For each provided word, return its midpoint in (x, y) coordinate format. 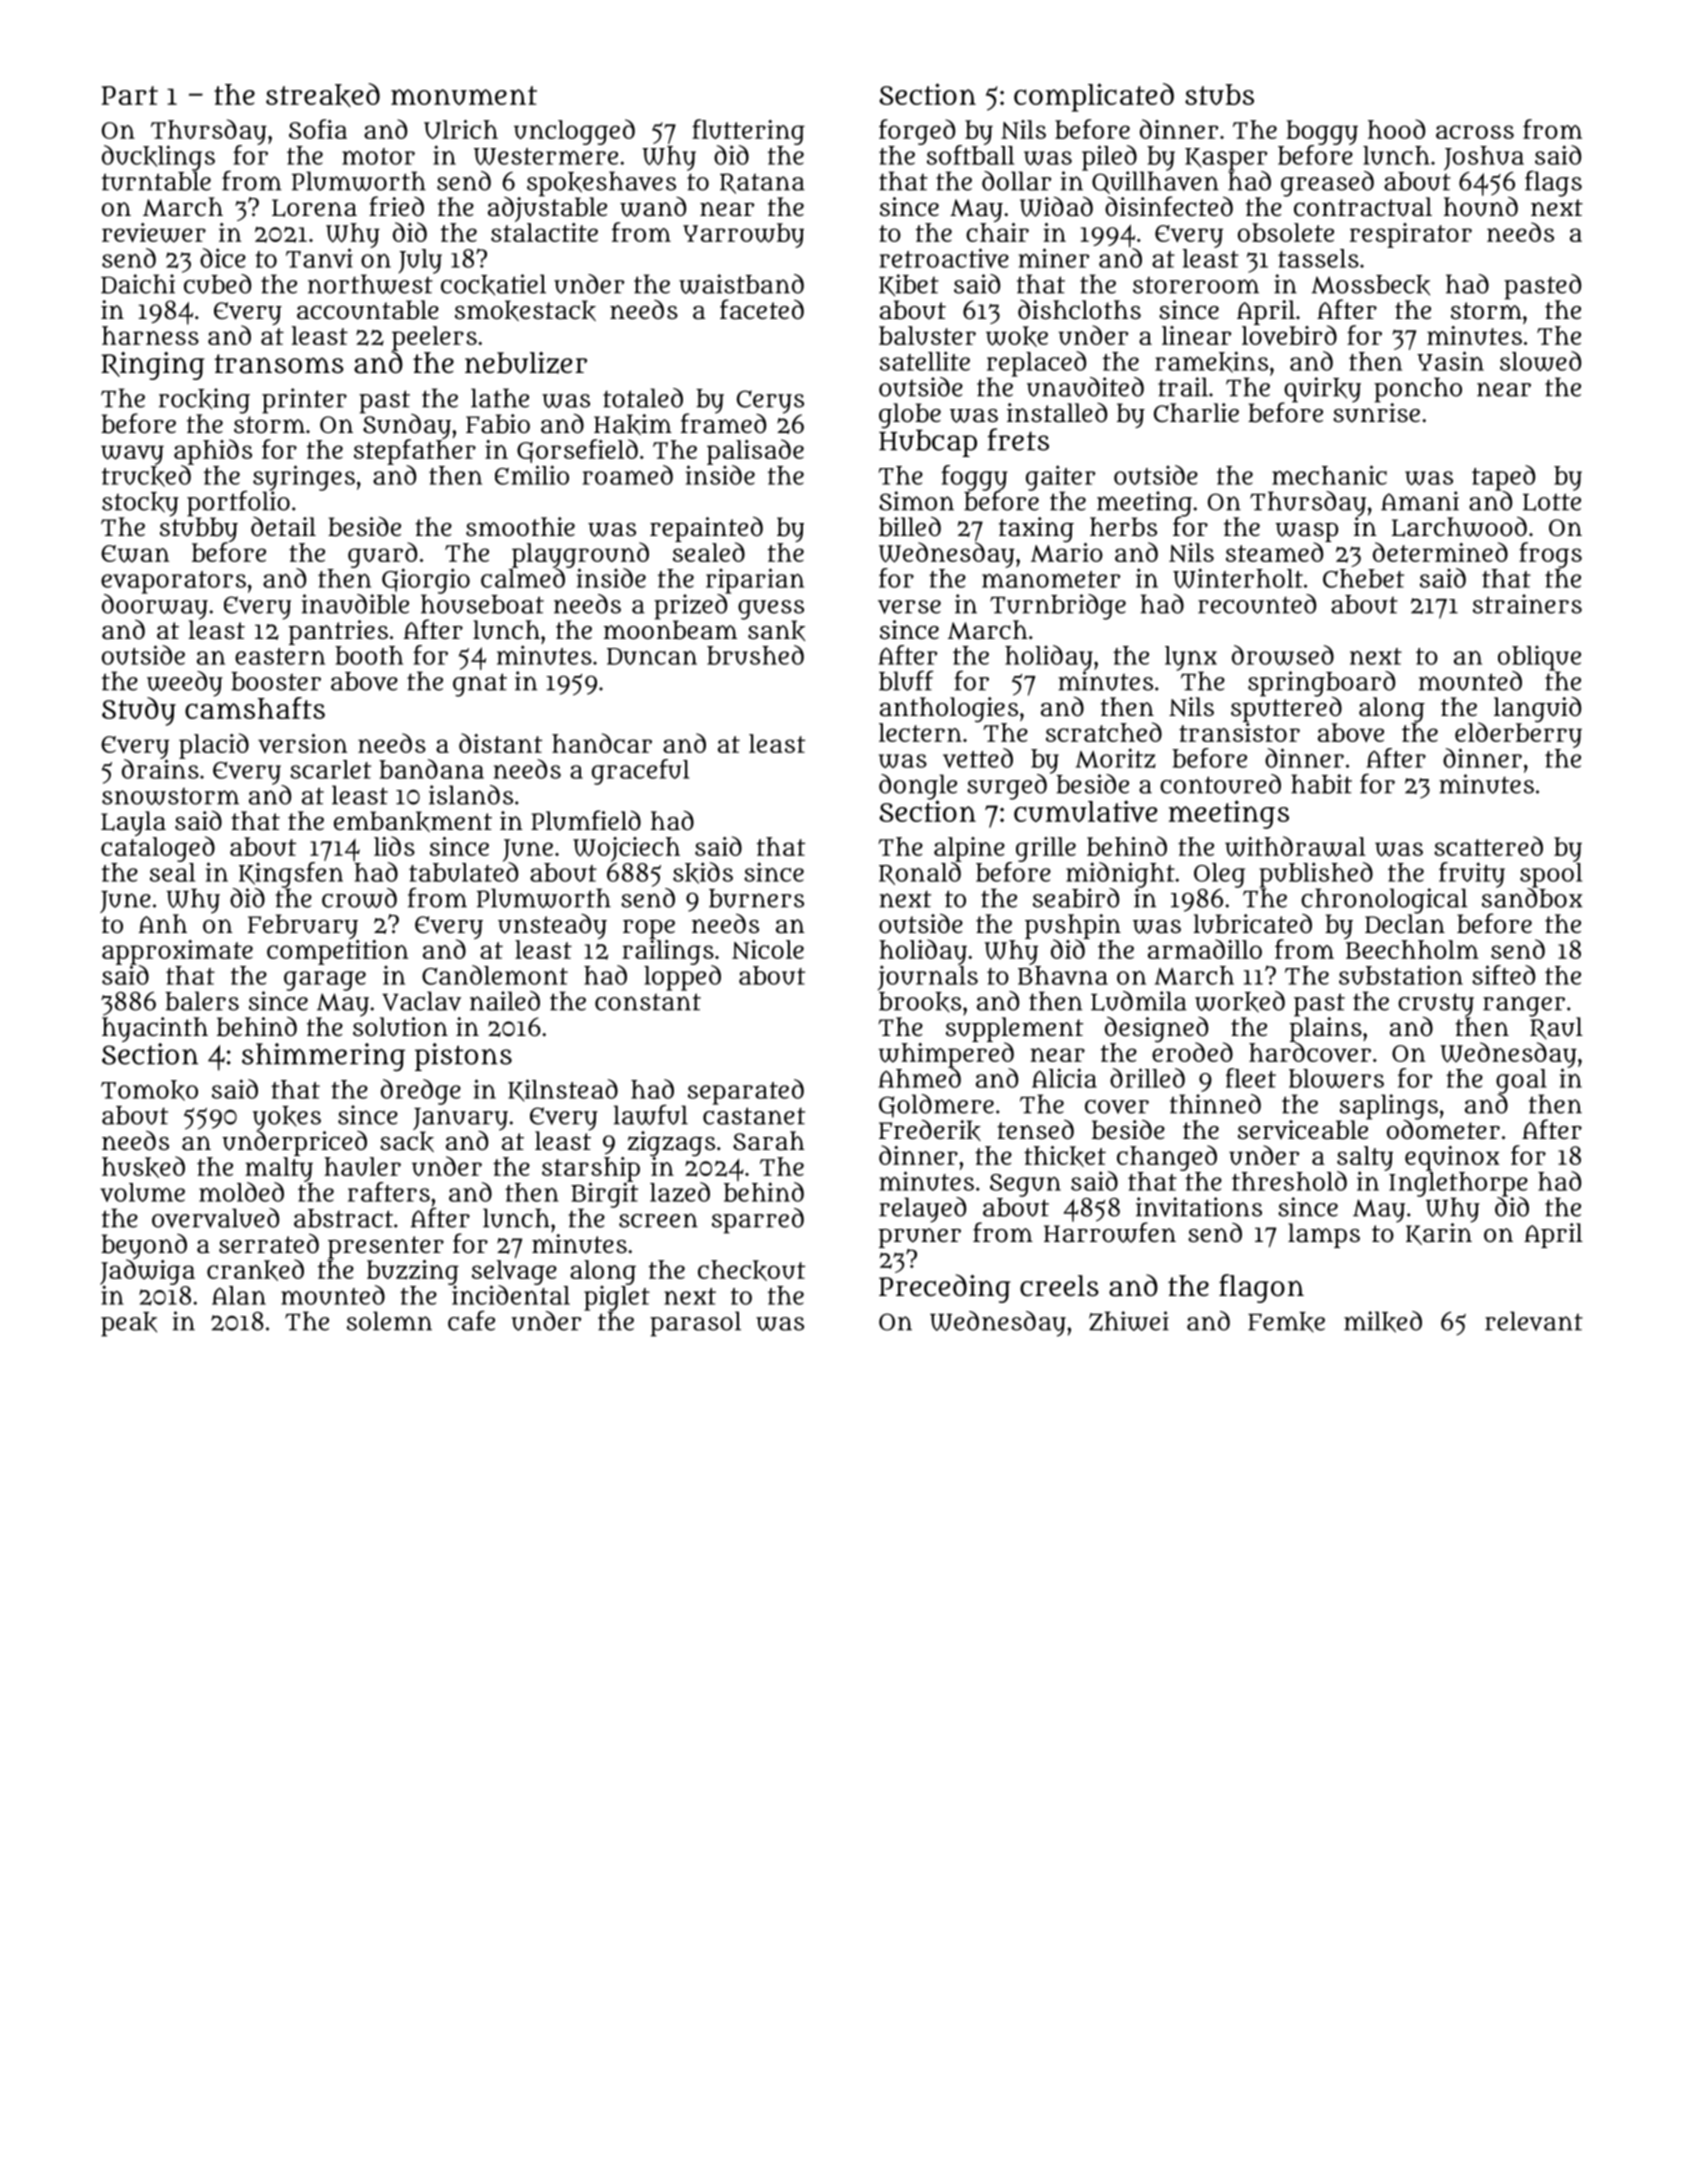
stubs (1219, 94)
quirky (1322, 389)
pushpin (1073, 926)
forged (917, 132)
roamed (627, 475)
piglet (617, 1298)
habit (1321, 784)
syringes (304, 478)
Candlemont (495, 975)
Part (129, 95)
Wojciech (626, 849)
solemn (389, 1321)
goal (1521, 1081)
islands (471, 795)
